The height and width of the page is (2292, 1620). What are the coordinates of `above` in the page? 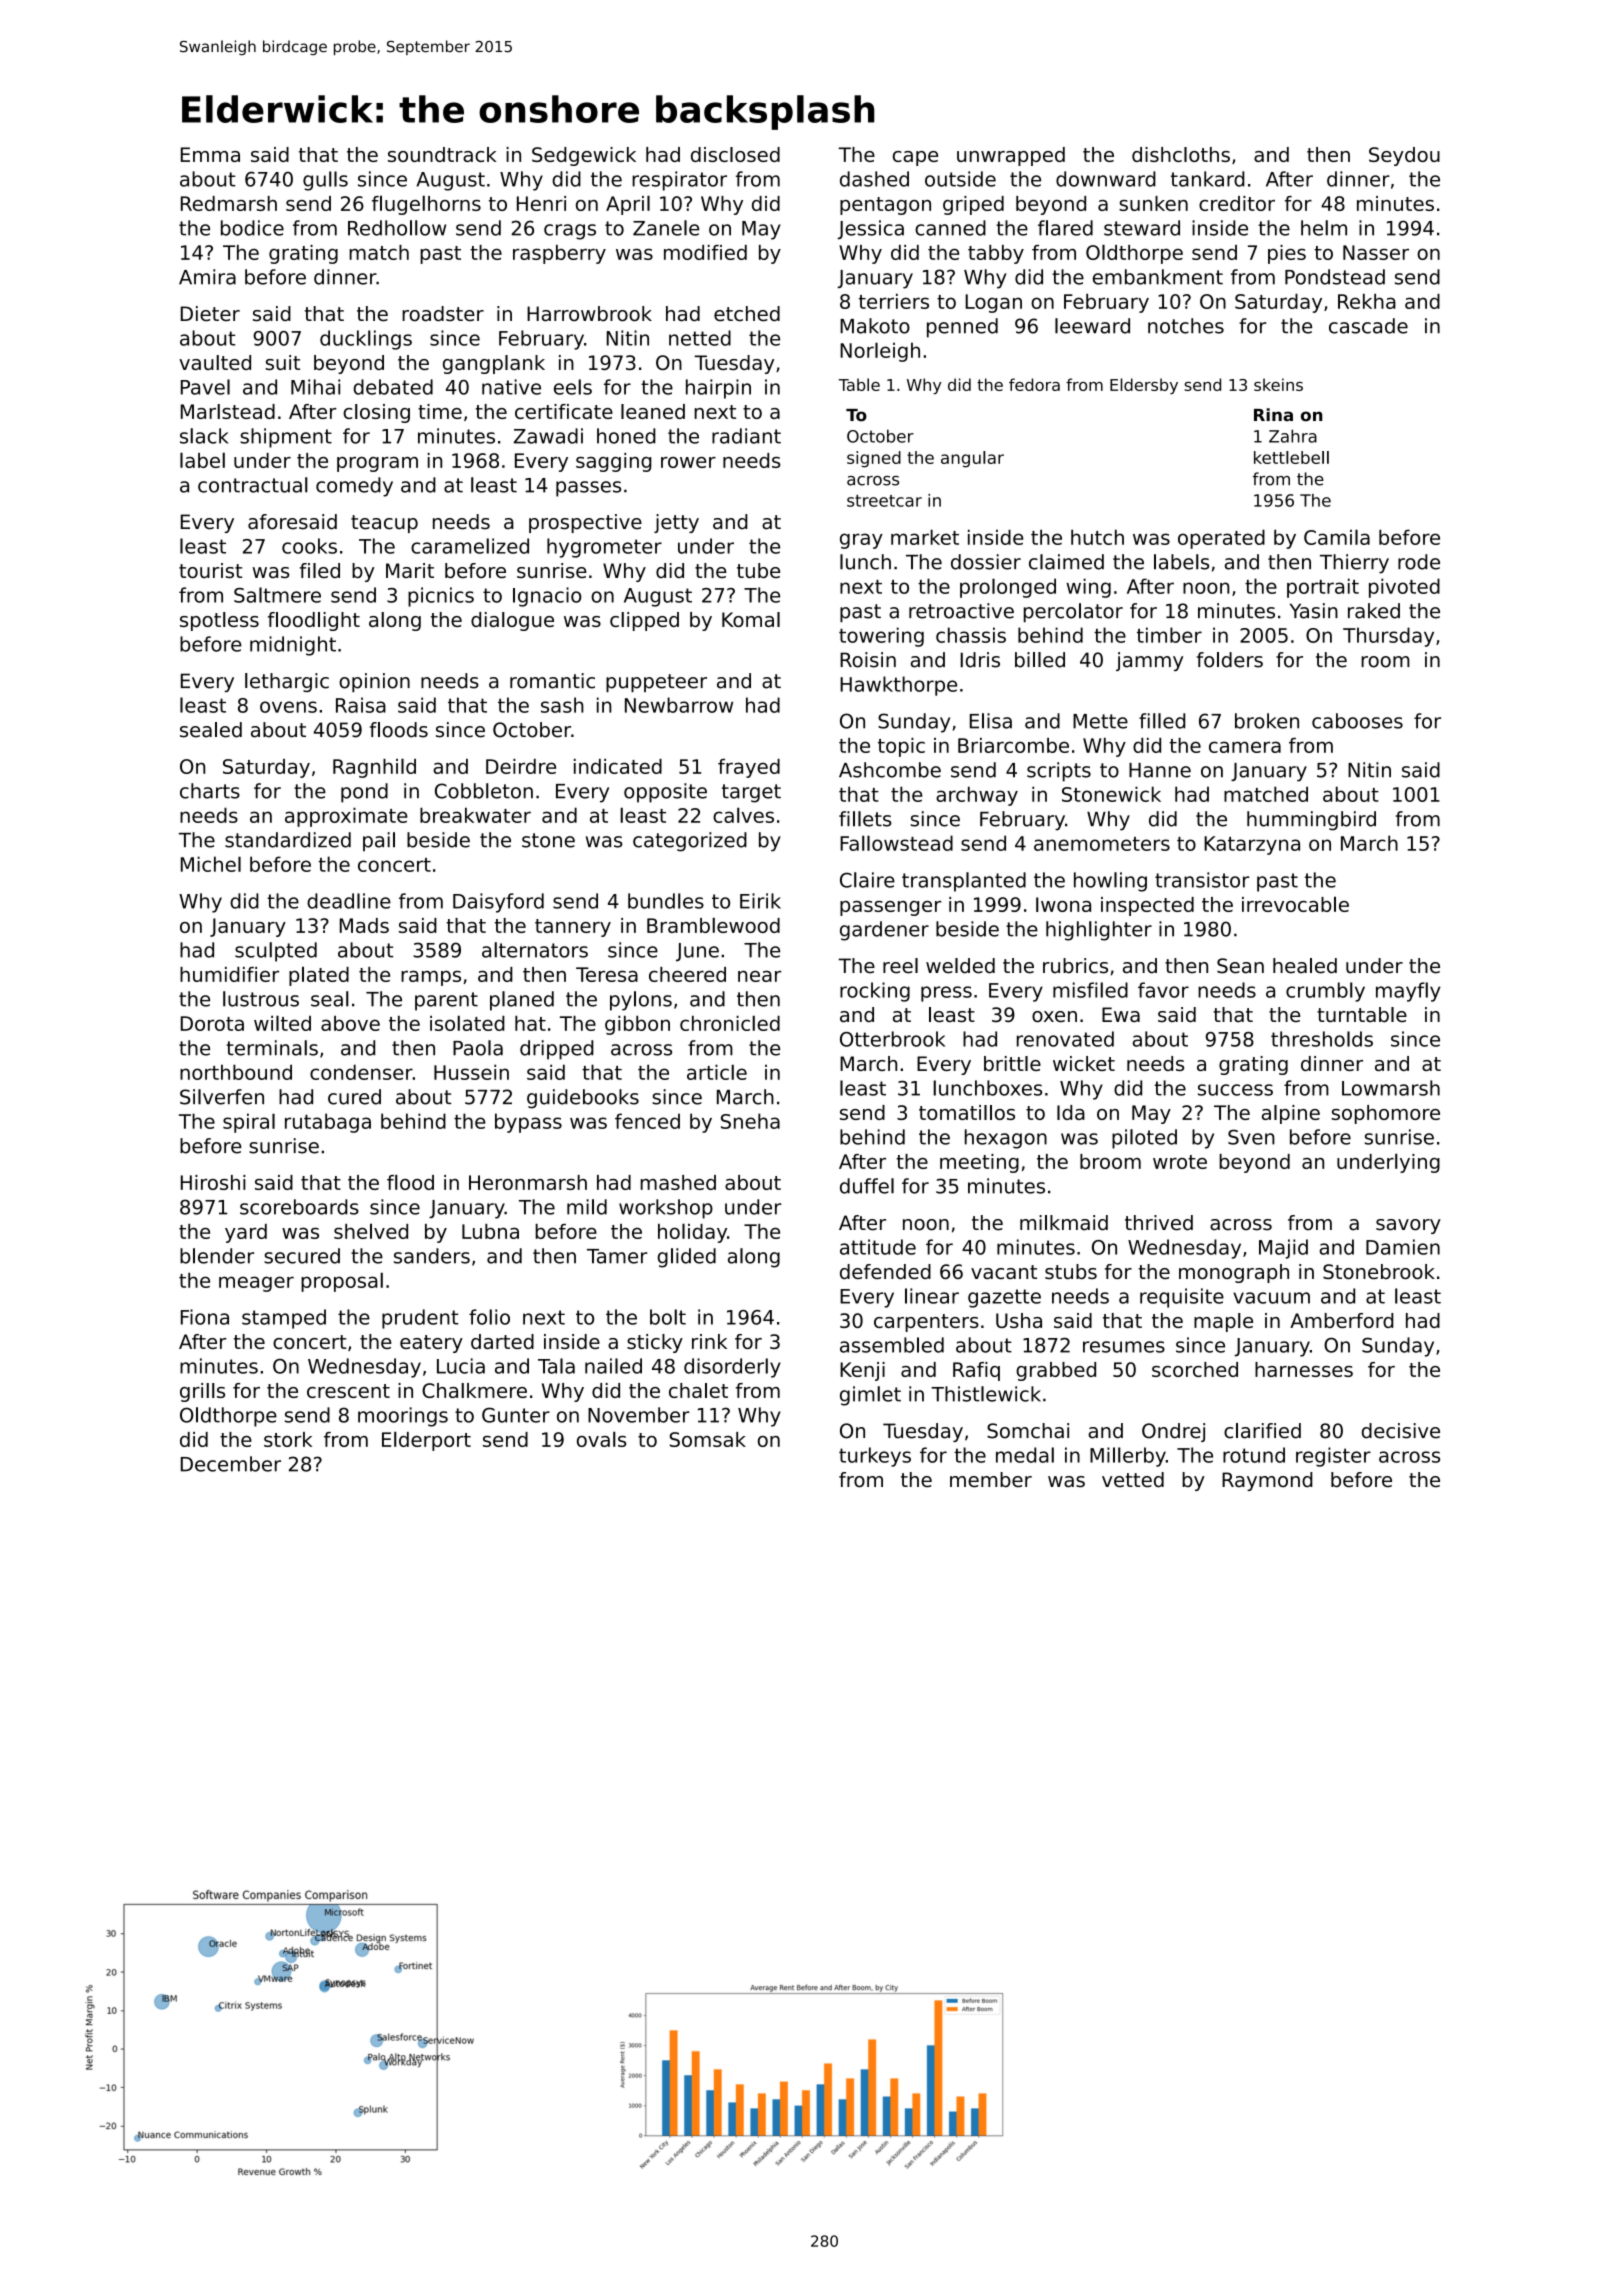 It's located at (350, 1023).
